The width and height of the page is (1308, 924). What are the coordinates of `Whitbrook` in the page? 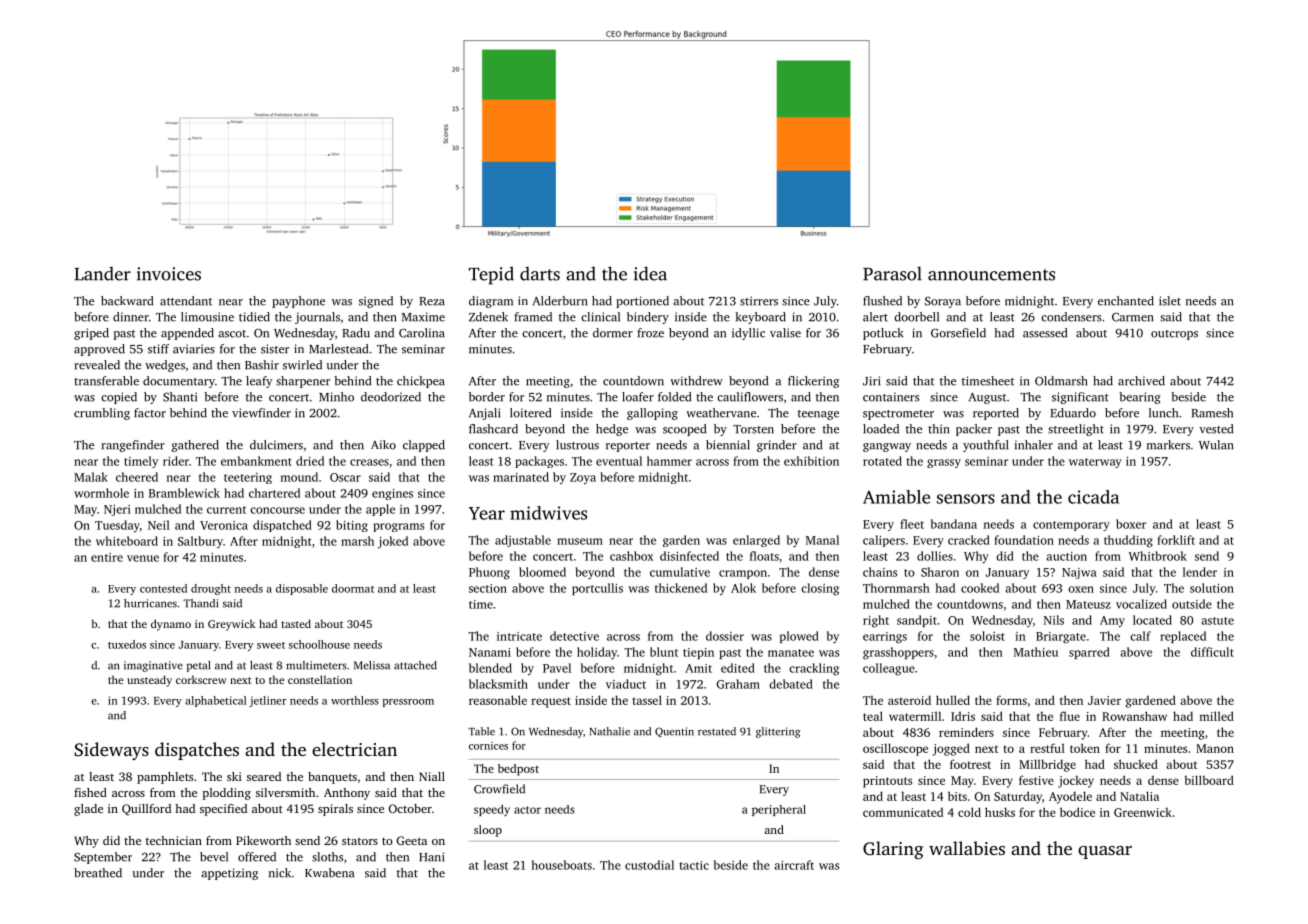 It's located at (1158, 556).
